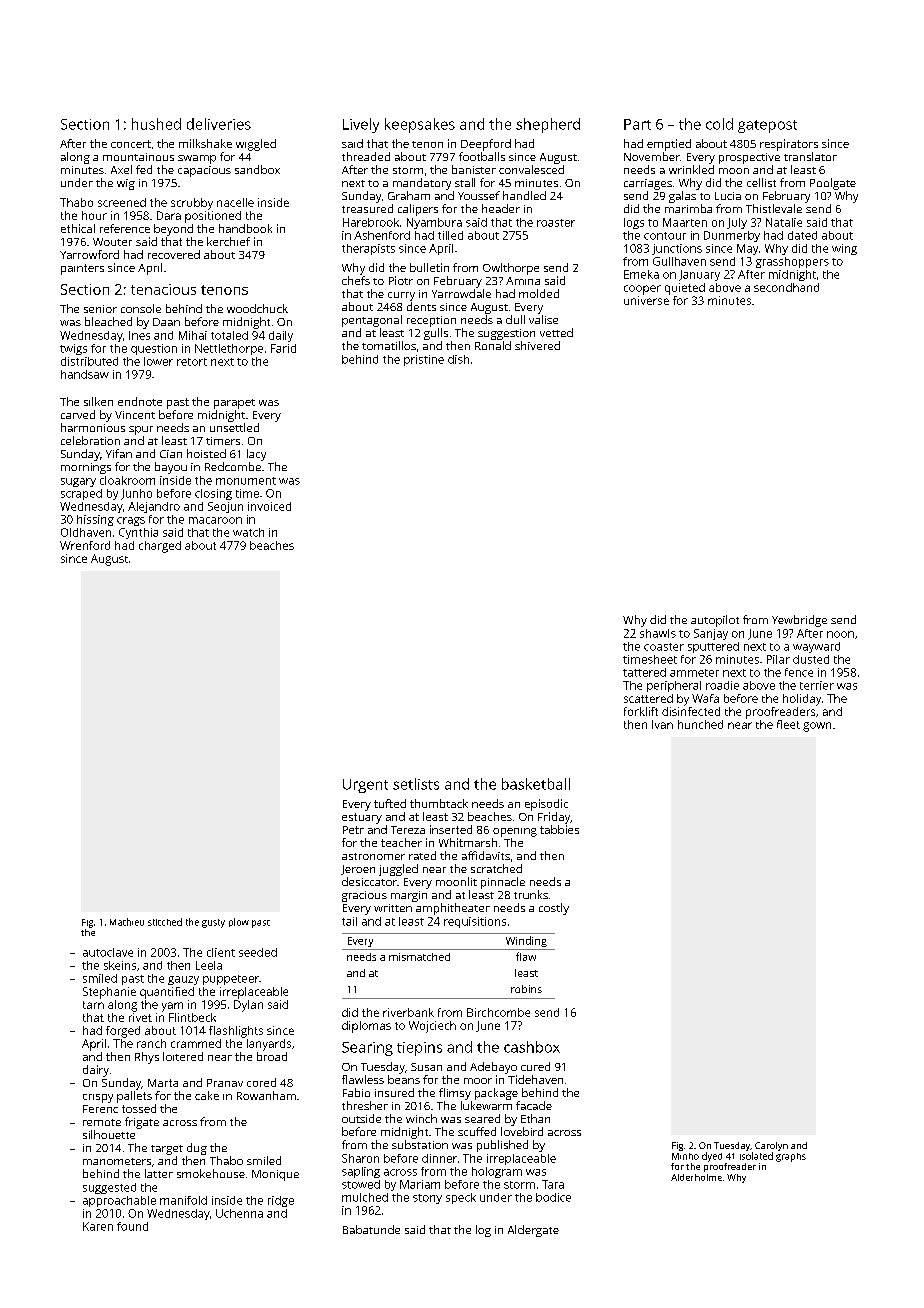  I want to click on hushed, so click(156, 124).
